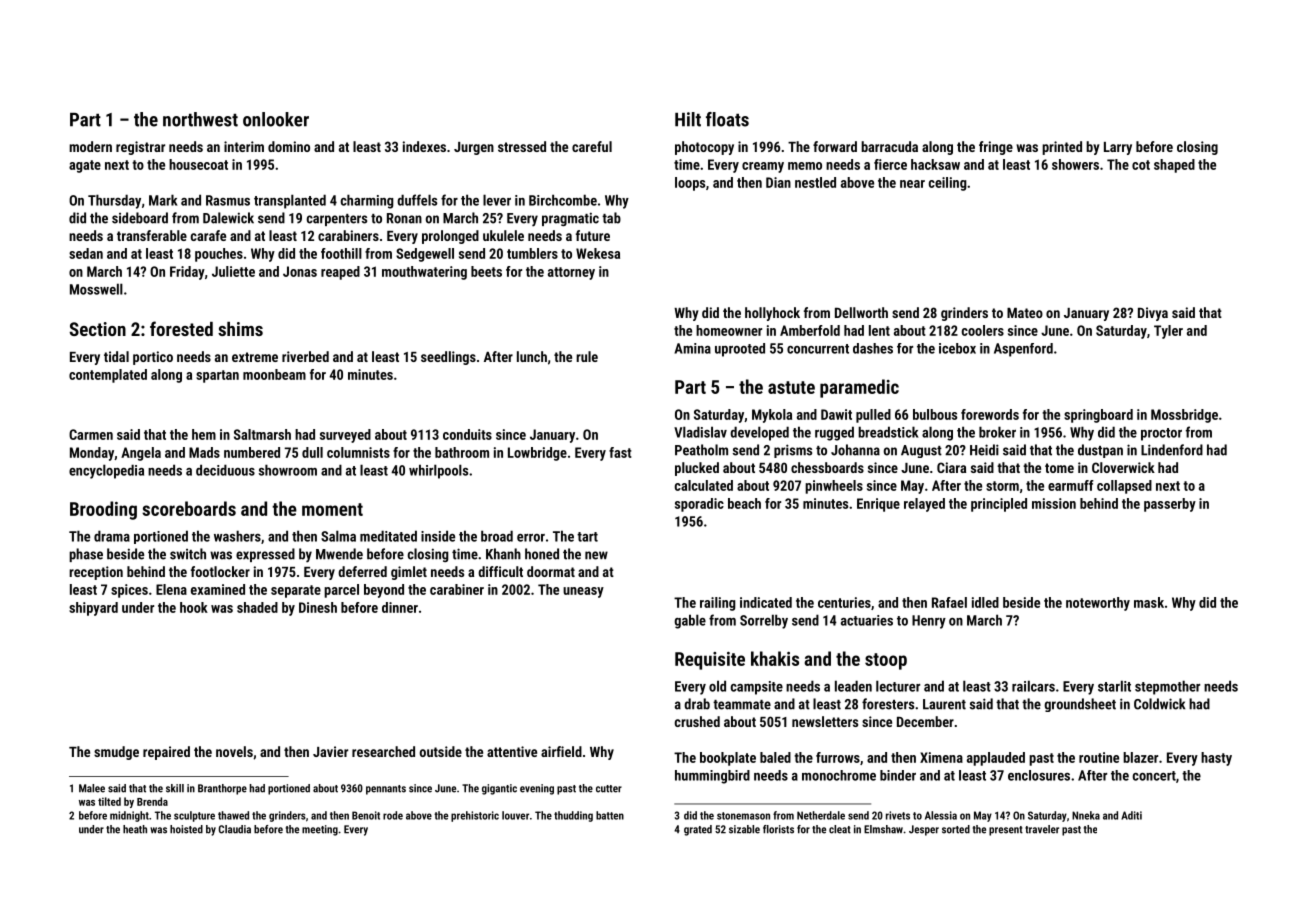 The width and height of the document is (1308, 924). I want to click on Aspenford, so click(1023, 350).
